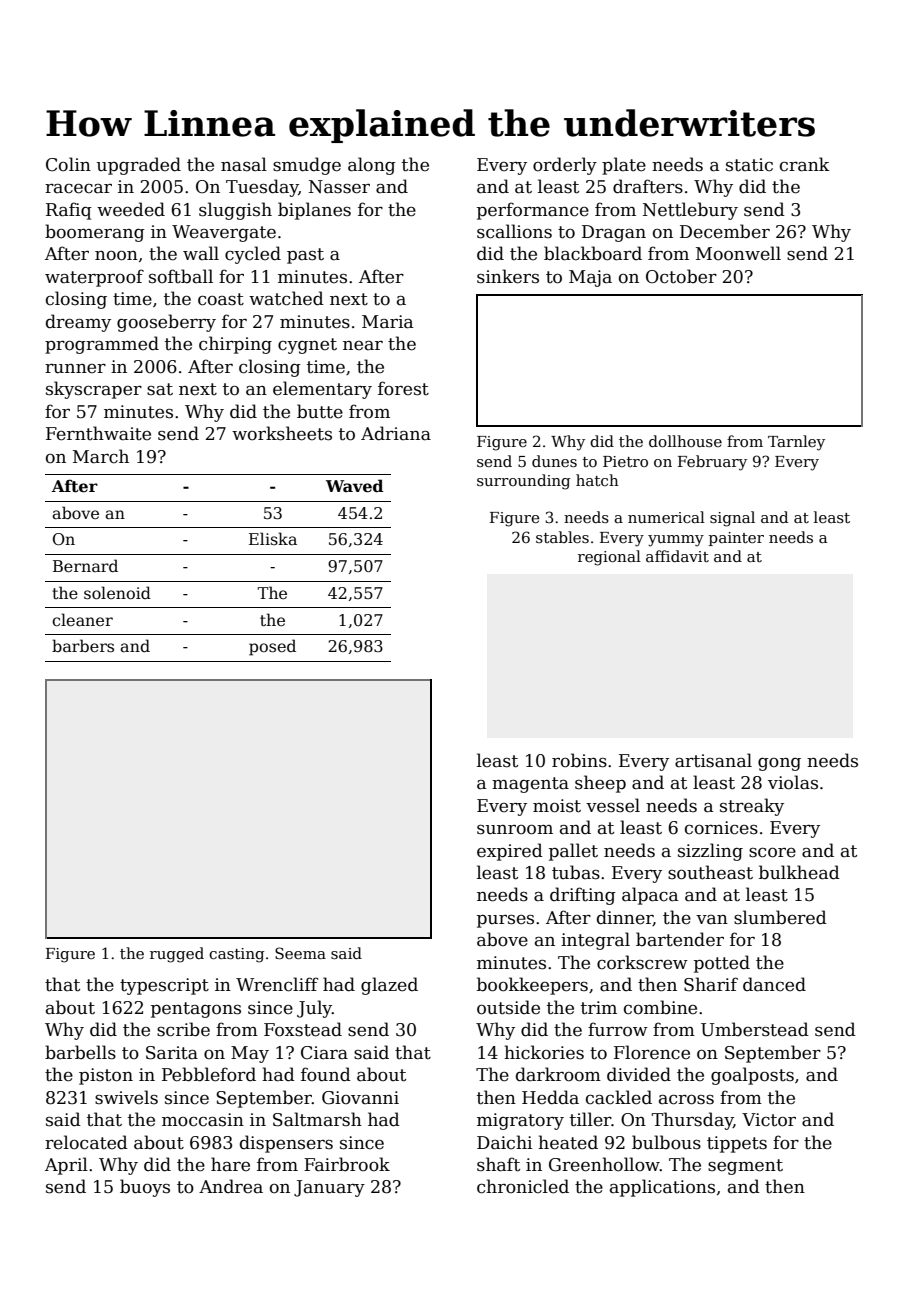 The width and height of the screenshot is (908, 1316). Describe the element at coordinates (126, 1097) in the screenshot. I see `swivels` at that location.
